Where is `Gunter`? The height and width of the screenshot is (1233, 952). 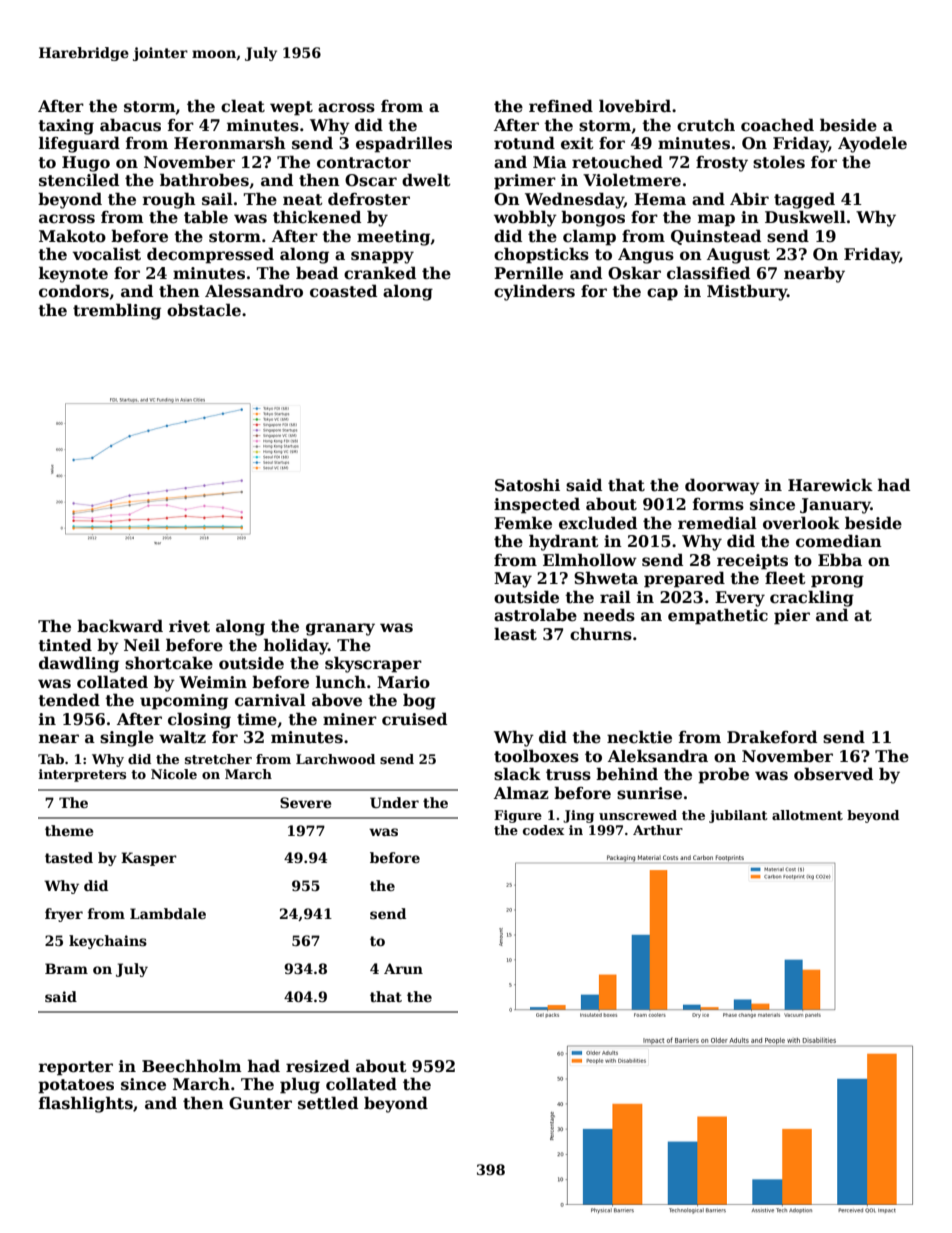
Gunter is located at coordinates (260, 1103).
